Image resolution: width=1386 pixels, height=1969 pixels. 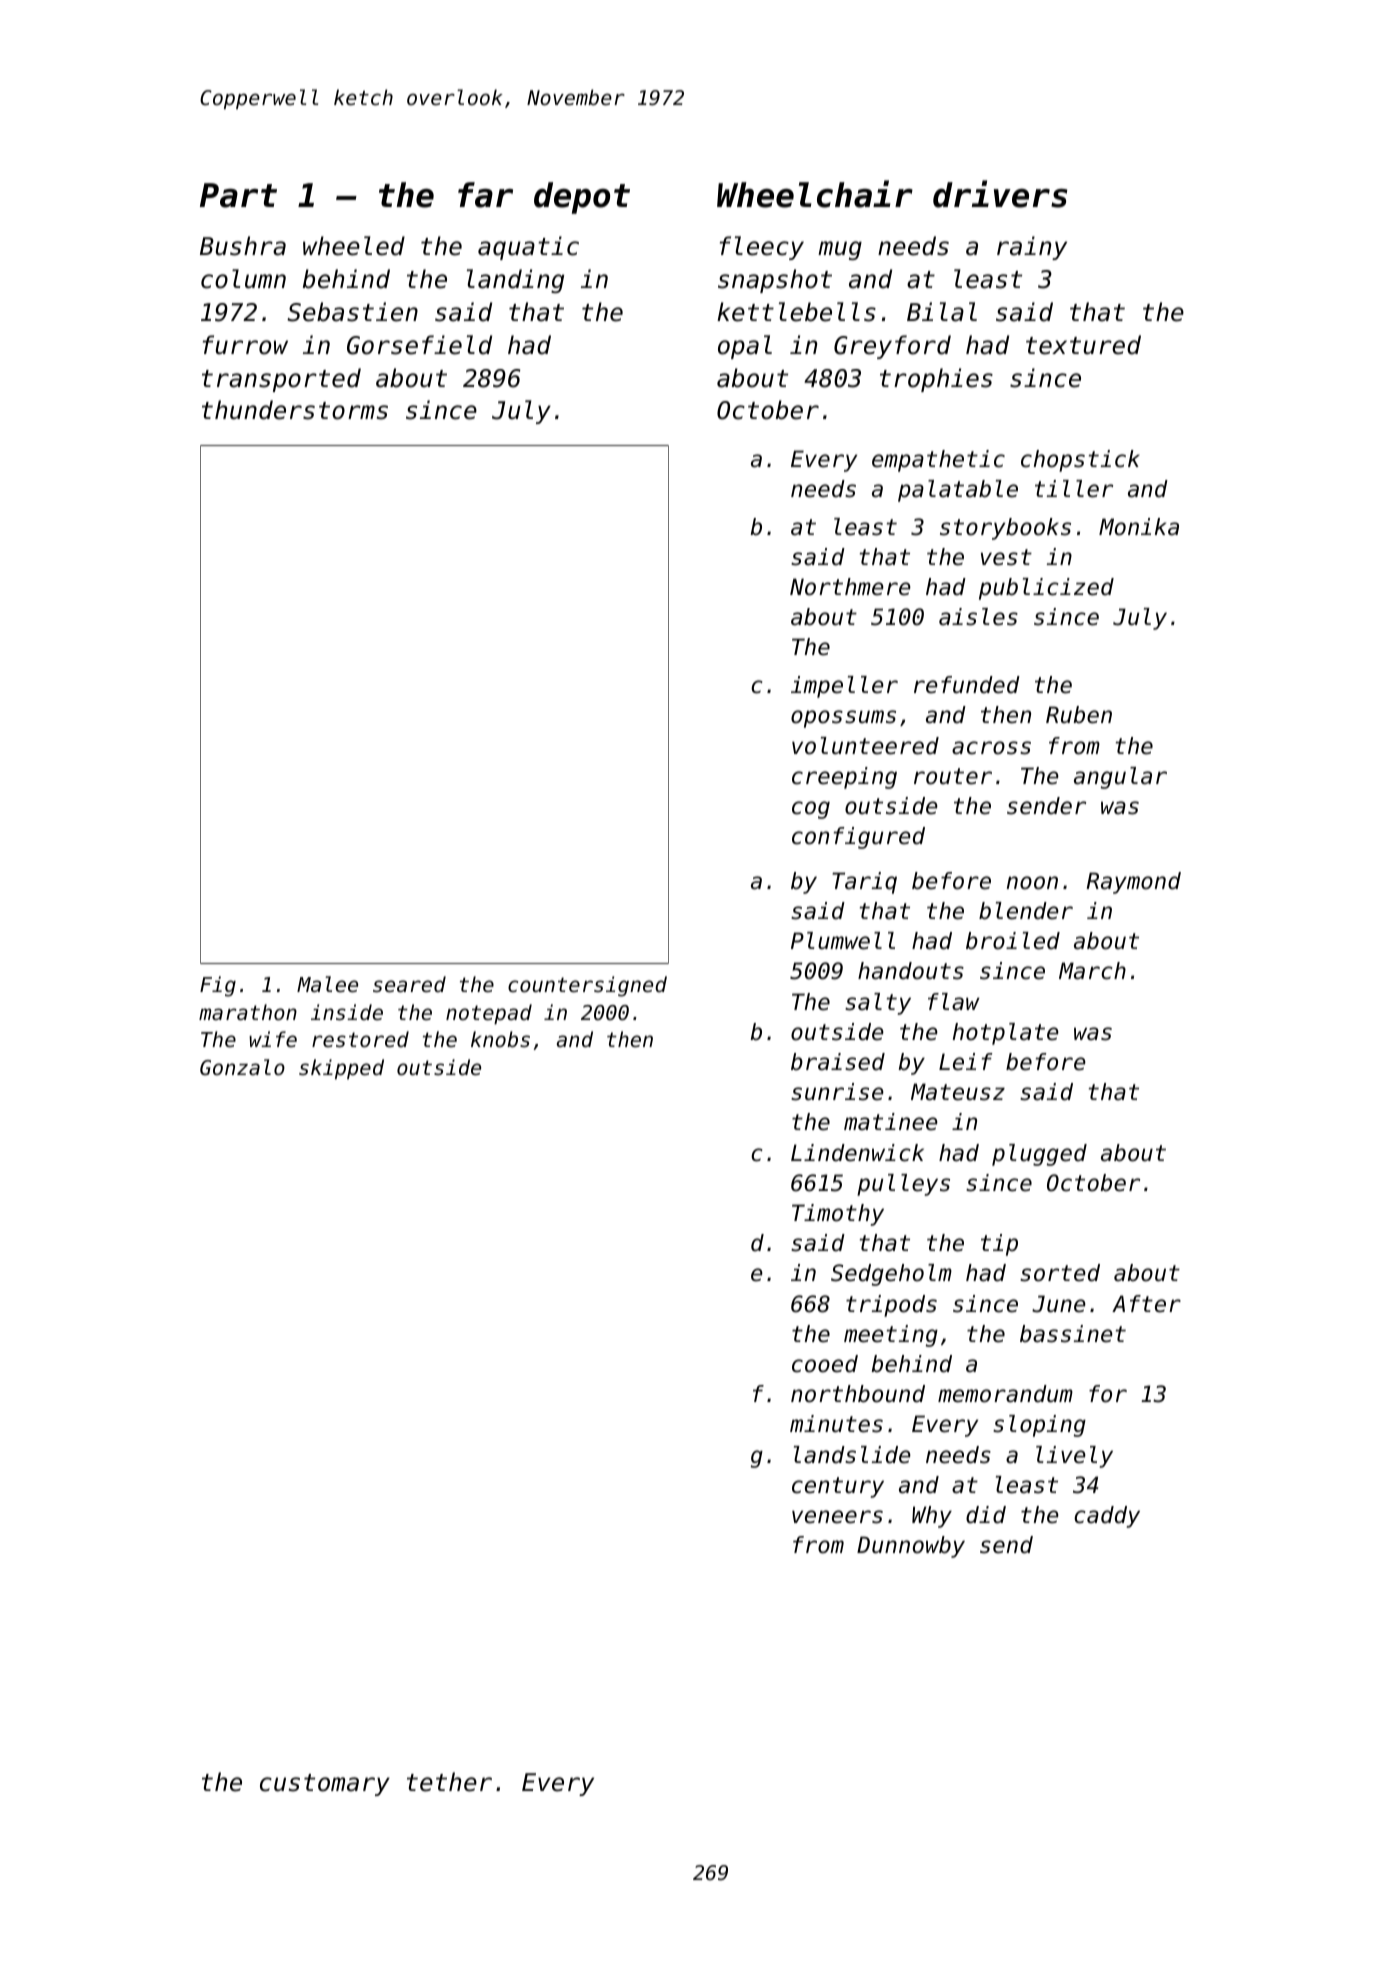 What do you see at coordinates (891, 1122) in the screenshot?
I see `matinee` at bounding box center [891, 1122].
